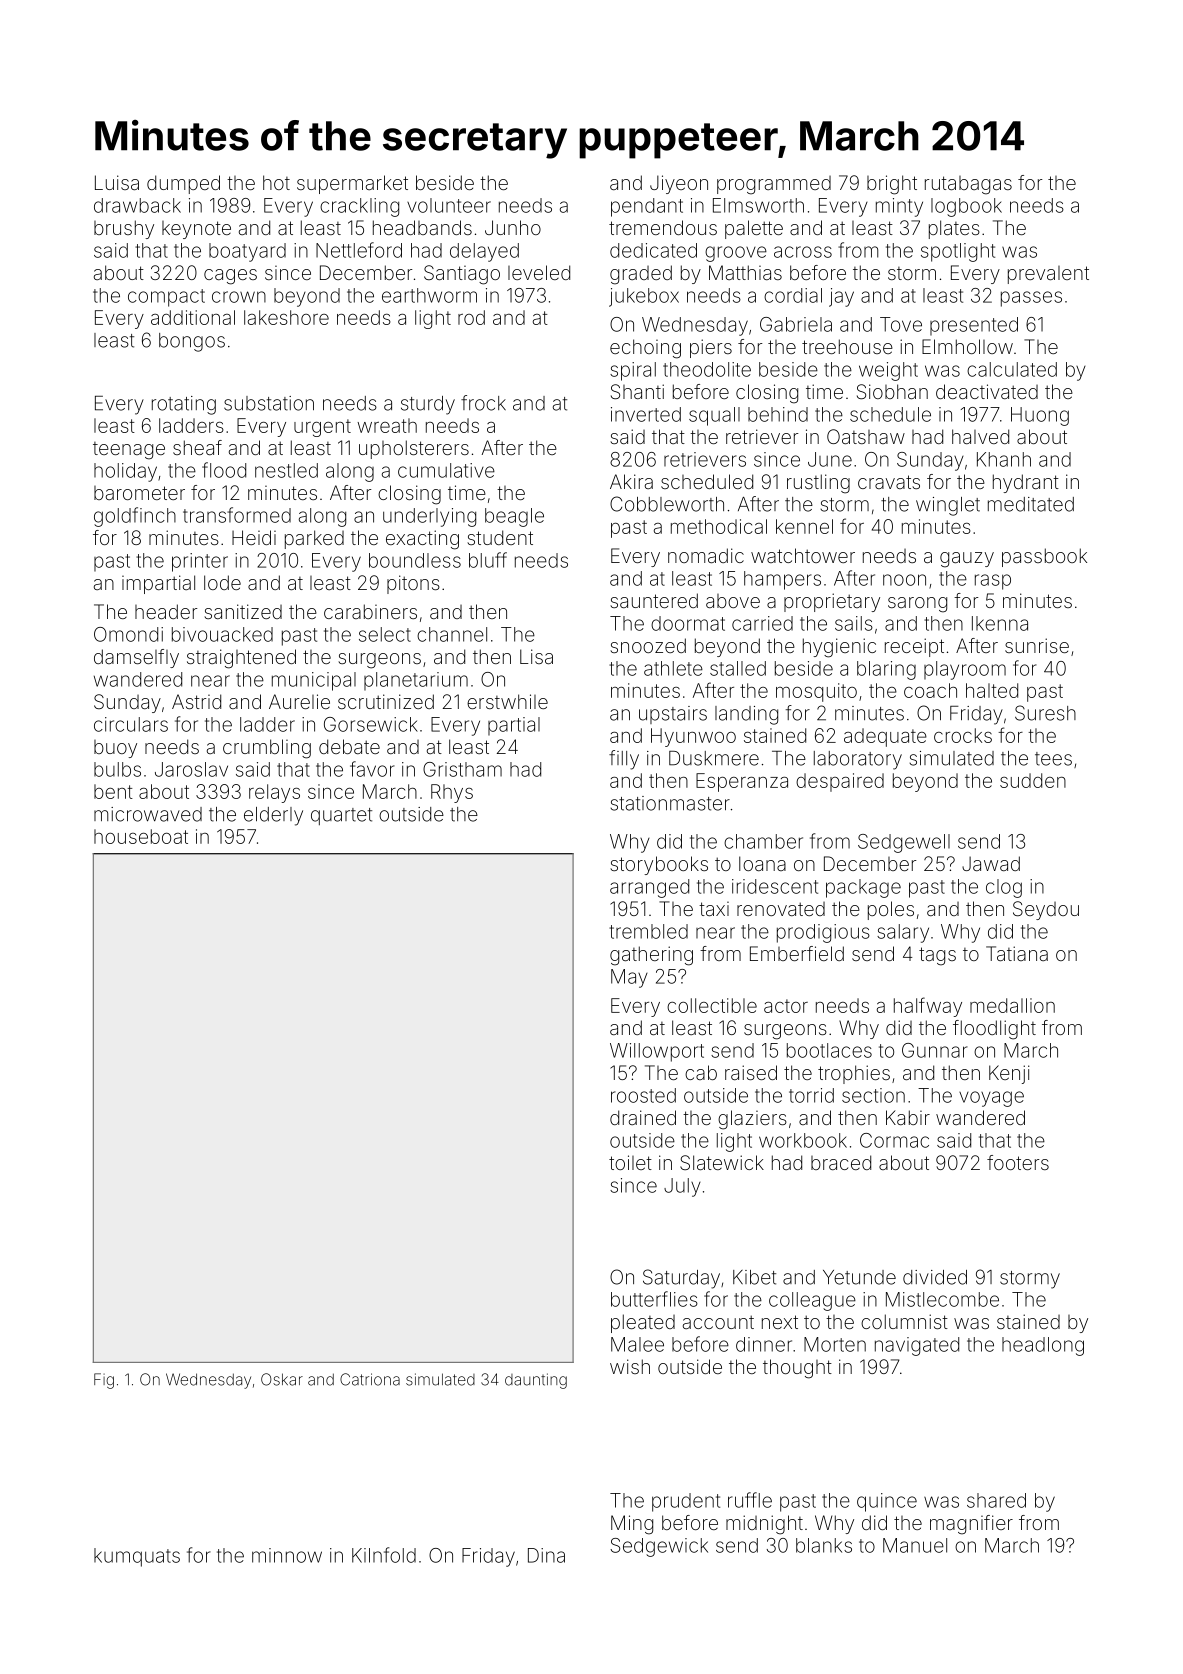  Describe the element at coordinates (659, 1547) in the page. I see `Sedgewick` at that location.
